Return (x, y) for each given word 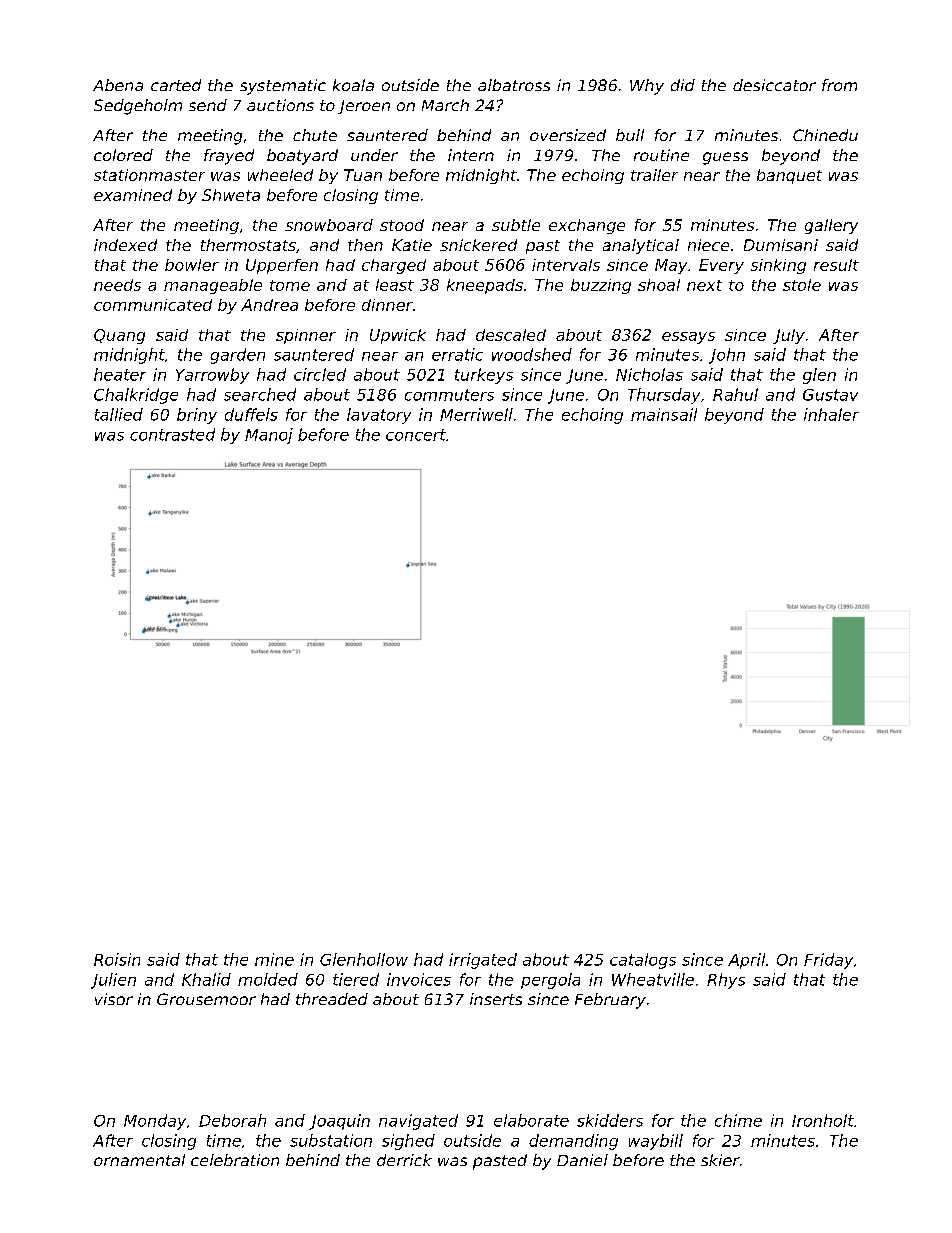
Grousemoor (206, 999)
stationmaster (149, 175)
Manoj (269, 436)
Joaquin (339, 1122)
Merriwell (476, 414)
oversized (568, 135)
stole (802, 285)
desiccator (774, 85)
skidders (610, 1120)
